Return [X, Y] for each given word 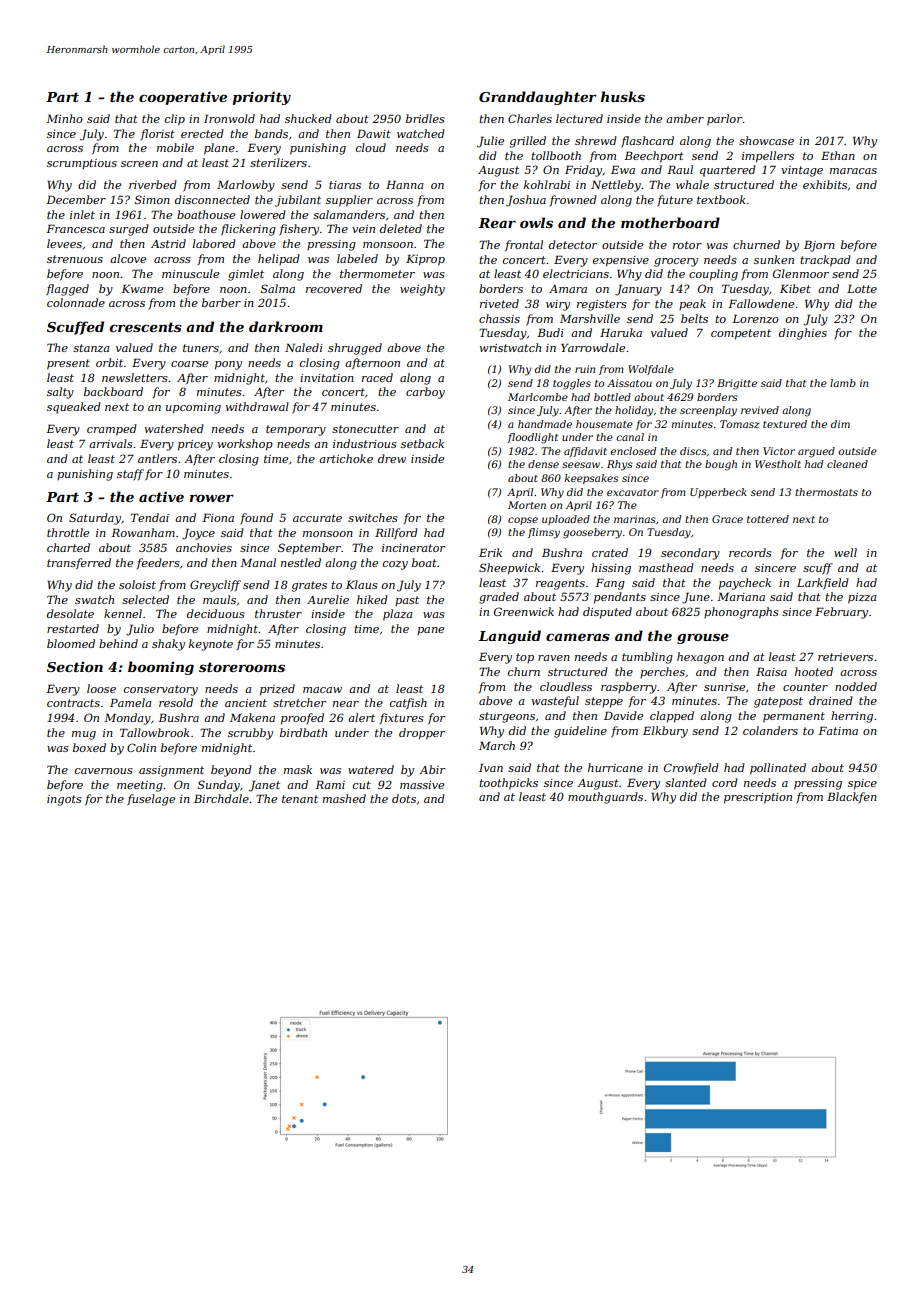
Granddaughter [538, 98]
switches [373, 517]
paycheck [745, 584]
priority [261, 98]
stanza [91, 348]
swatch [94, 599]
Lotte [862, 288]
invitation [327, 378]
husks [623, 96]
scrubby [250, 734]
